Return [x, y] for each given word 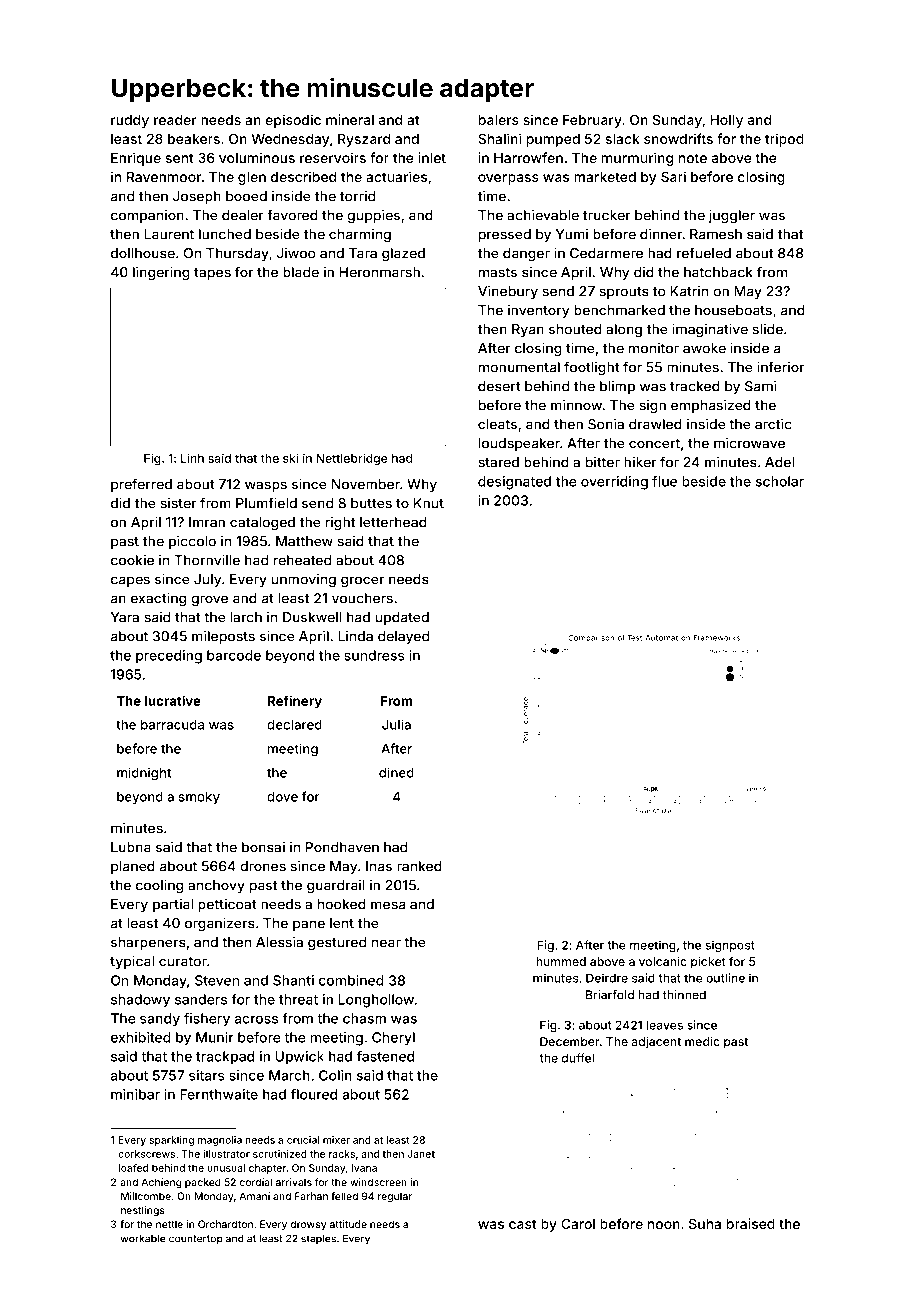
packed [203, 1183]
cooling [159, 886]
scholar [780, 481]
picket [708, 963]
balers [499, 120]
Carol [578, 1223]
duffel [578, 1058]
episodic [293, 121]
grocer [362, 582]
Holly [726, 121]
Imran [207, 522]
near [386, 943]
